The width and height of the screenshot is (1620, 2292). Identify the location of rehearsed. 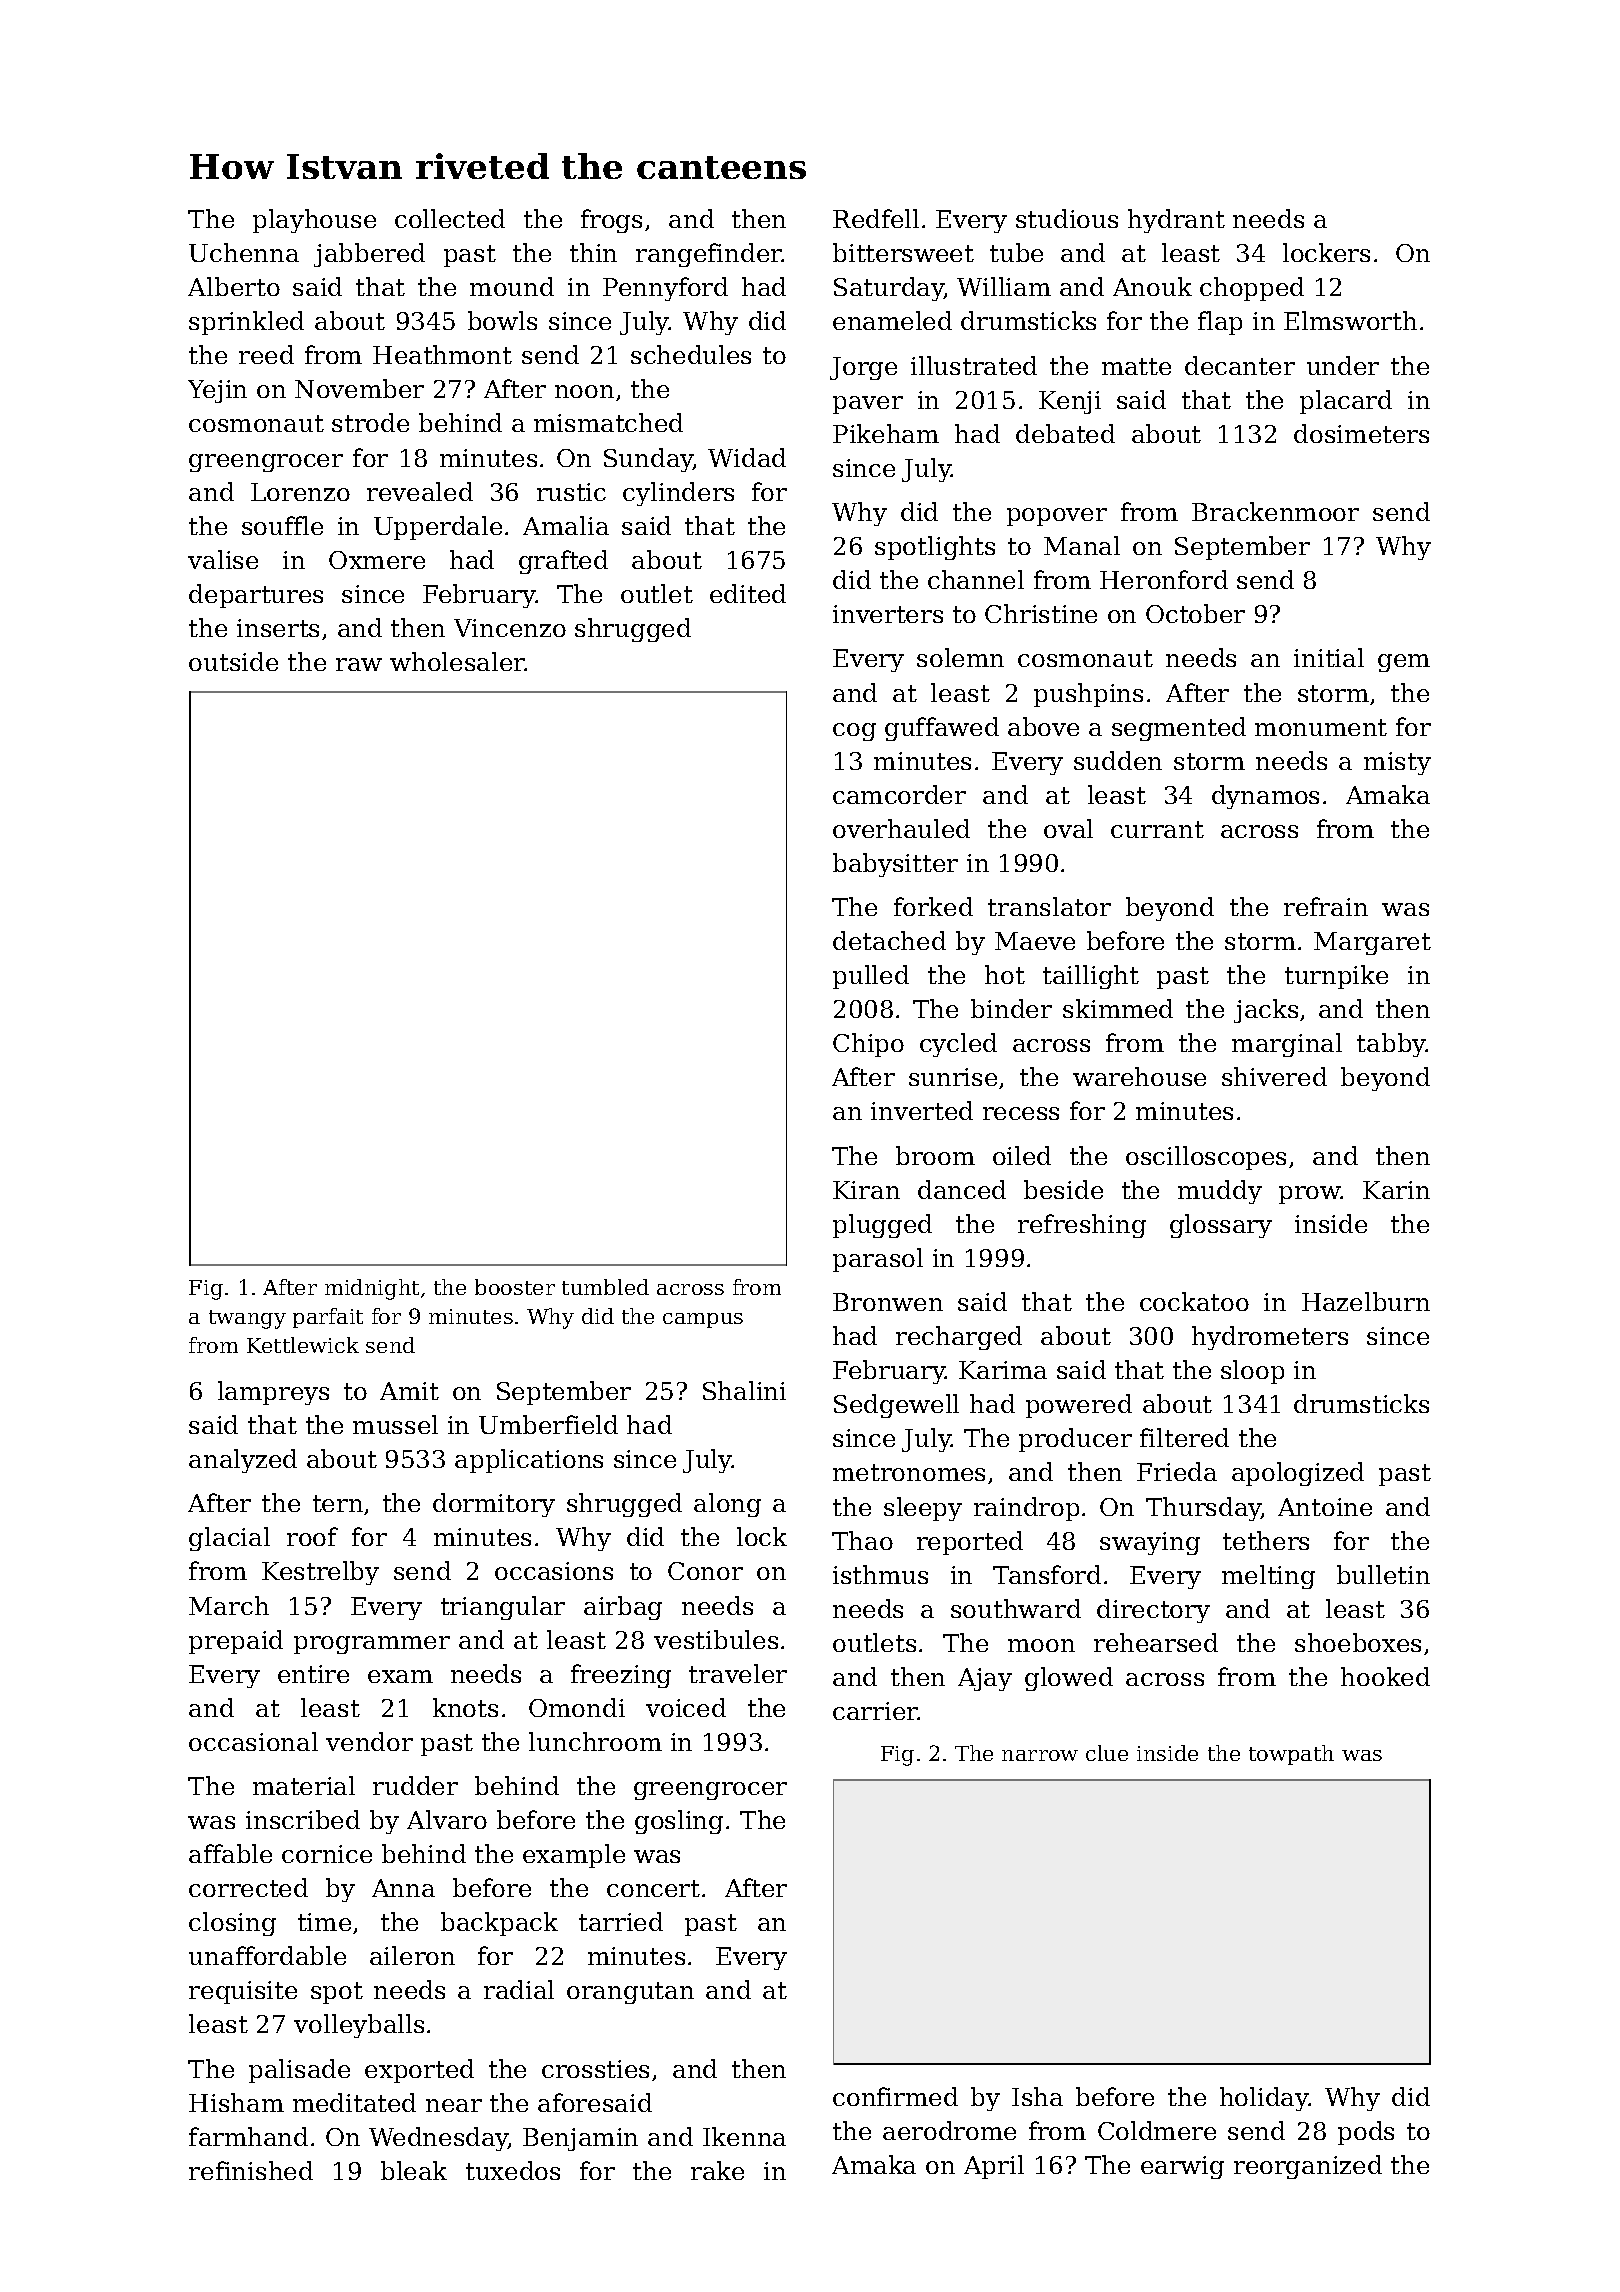
(1156, 1642).
